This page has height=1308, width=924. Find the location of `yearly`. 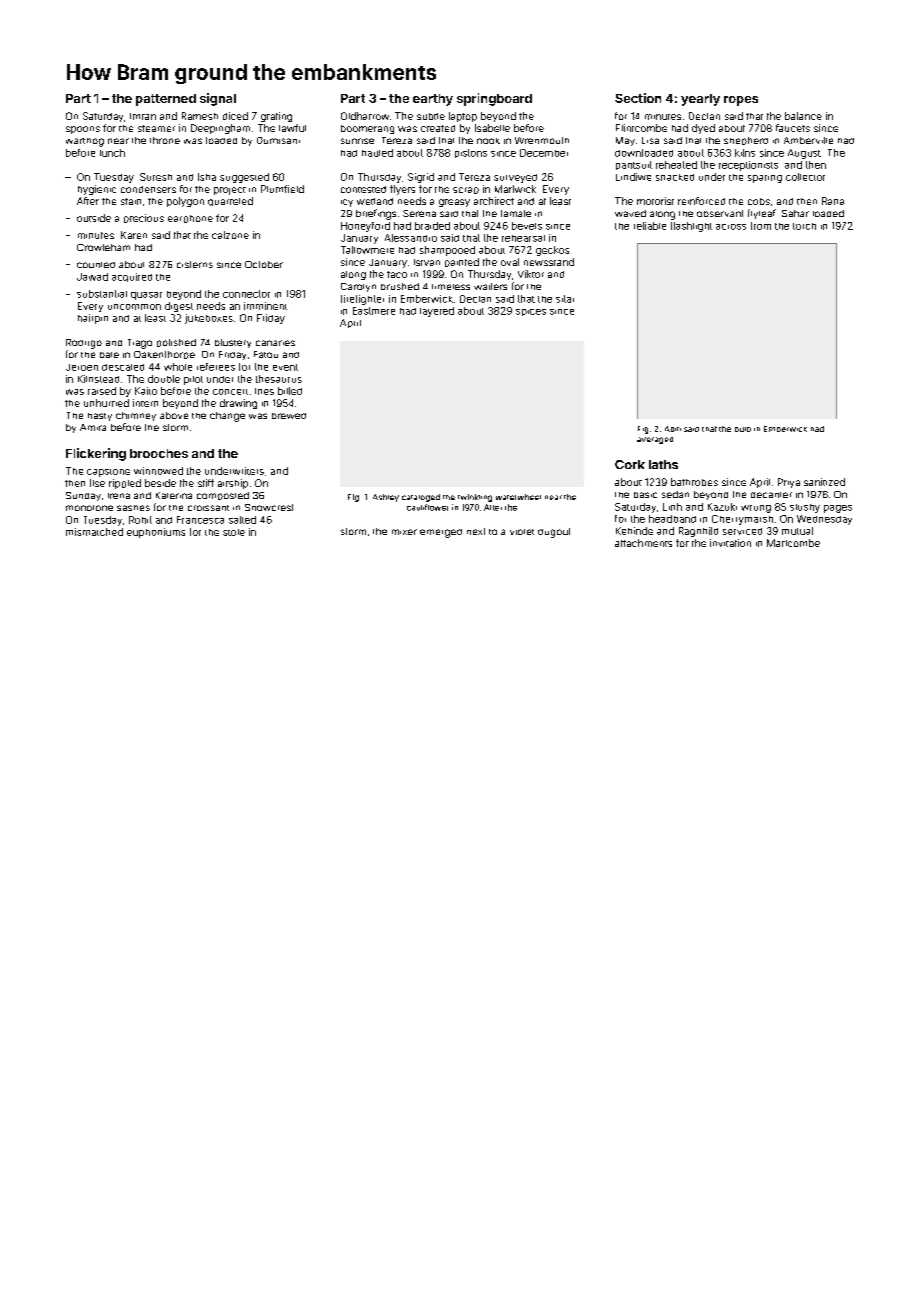

yearly is located at coordinates (700, 100).
